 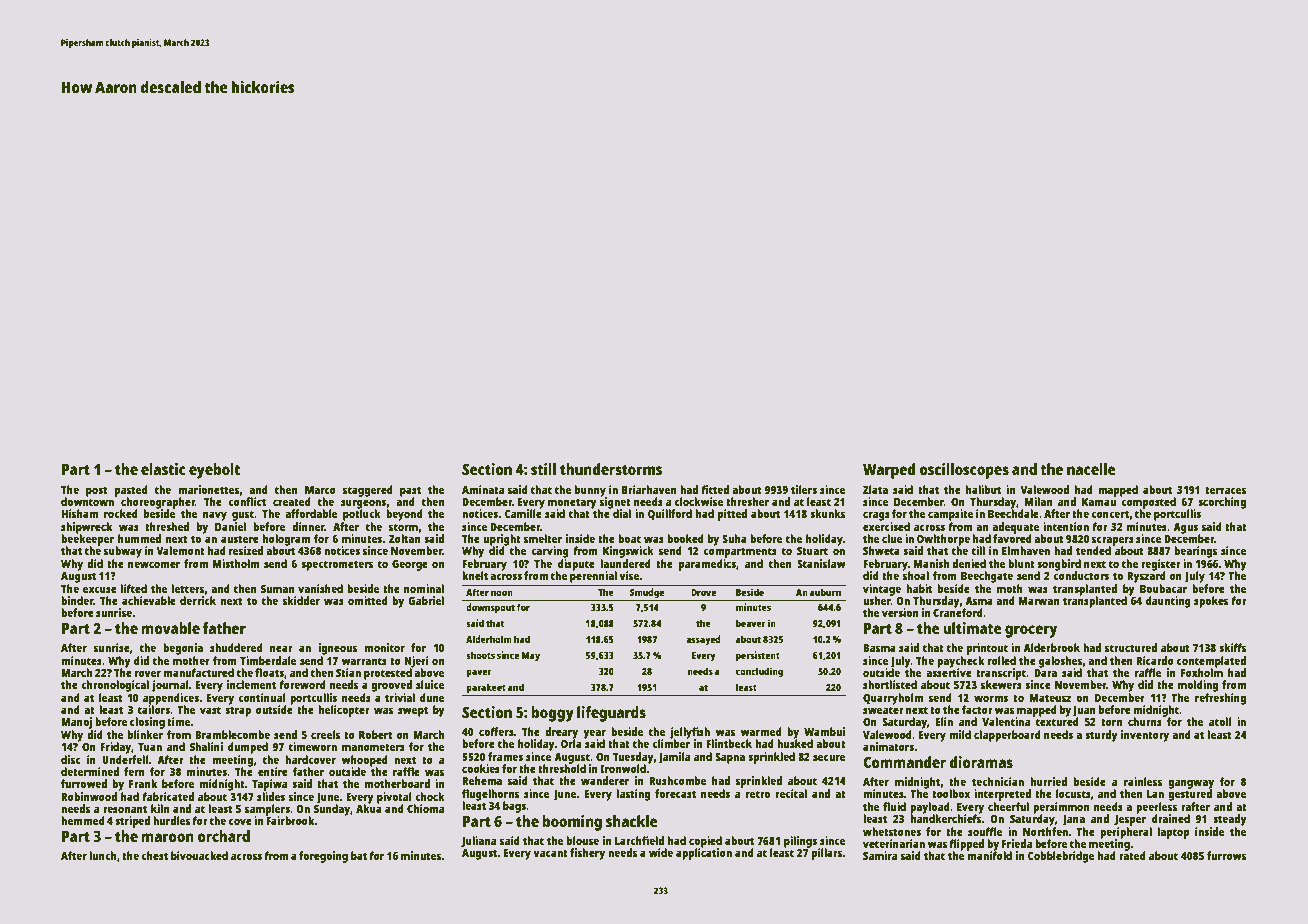 I want to click on monetary, so click(x=572, y=503).
